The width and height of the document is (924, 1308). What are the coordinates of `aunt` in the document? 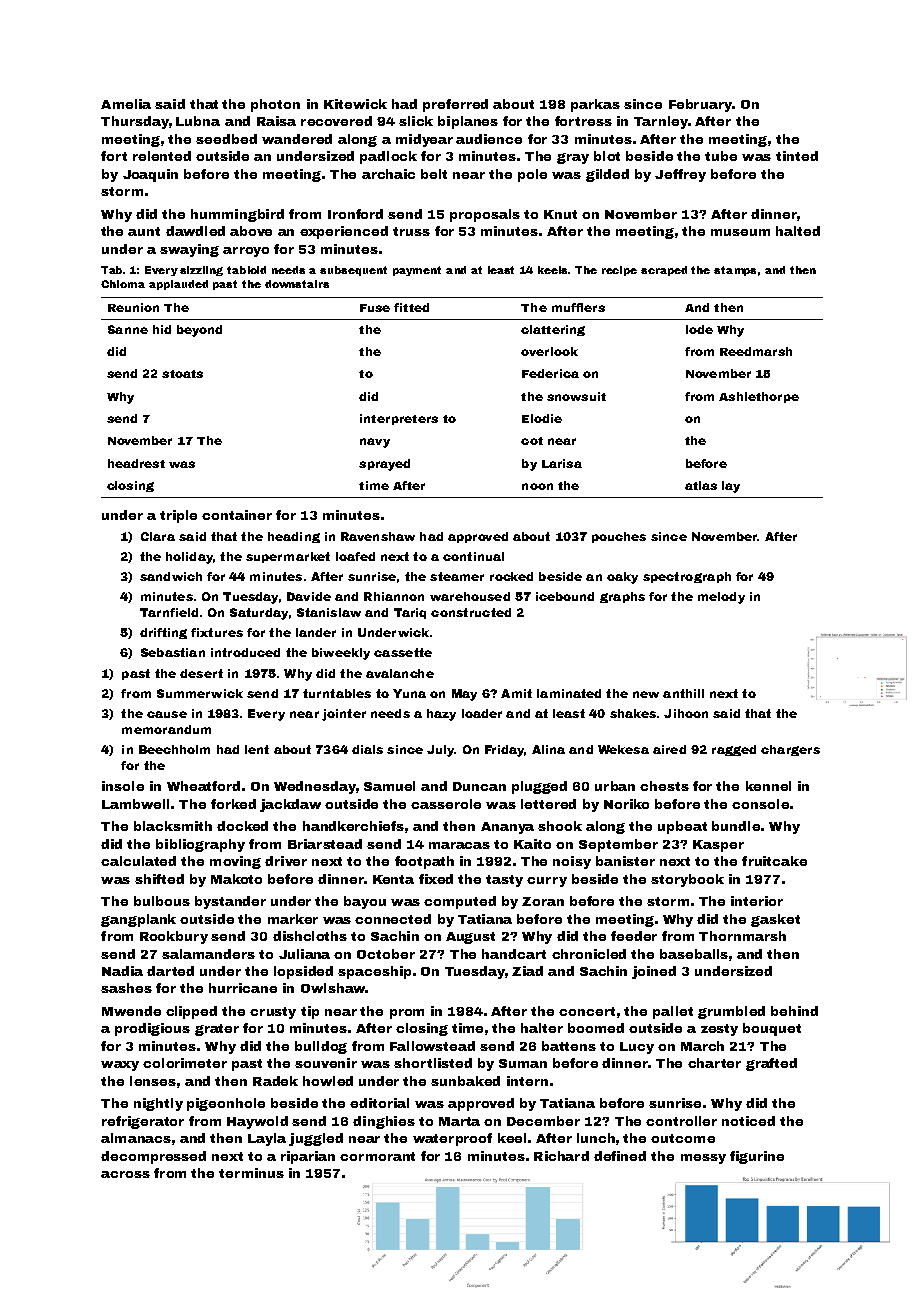 It's located at (144, 231).
